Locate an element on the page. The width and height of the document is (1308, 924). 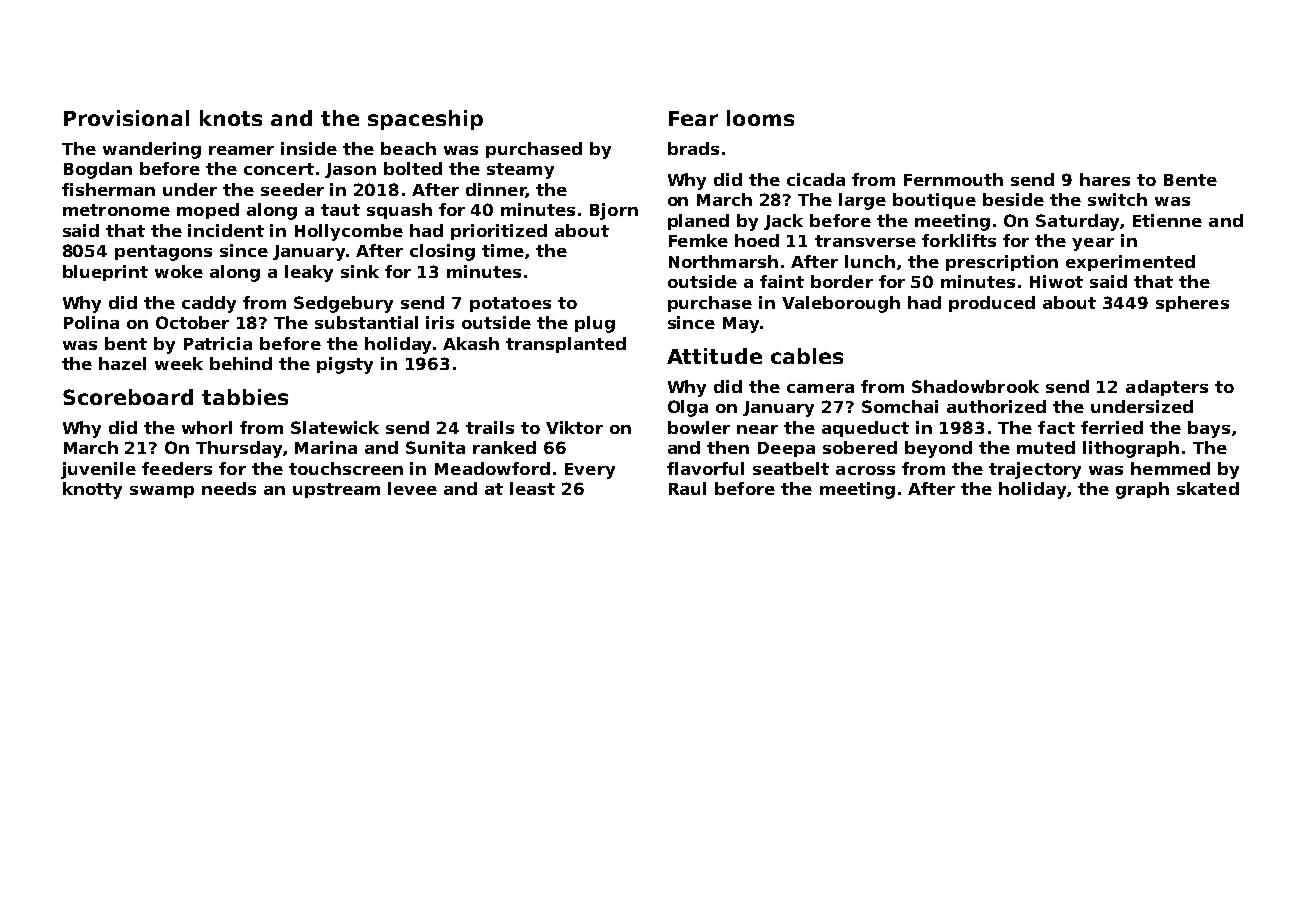
hares is located at coordinates (1105, 179).
